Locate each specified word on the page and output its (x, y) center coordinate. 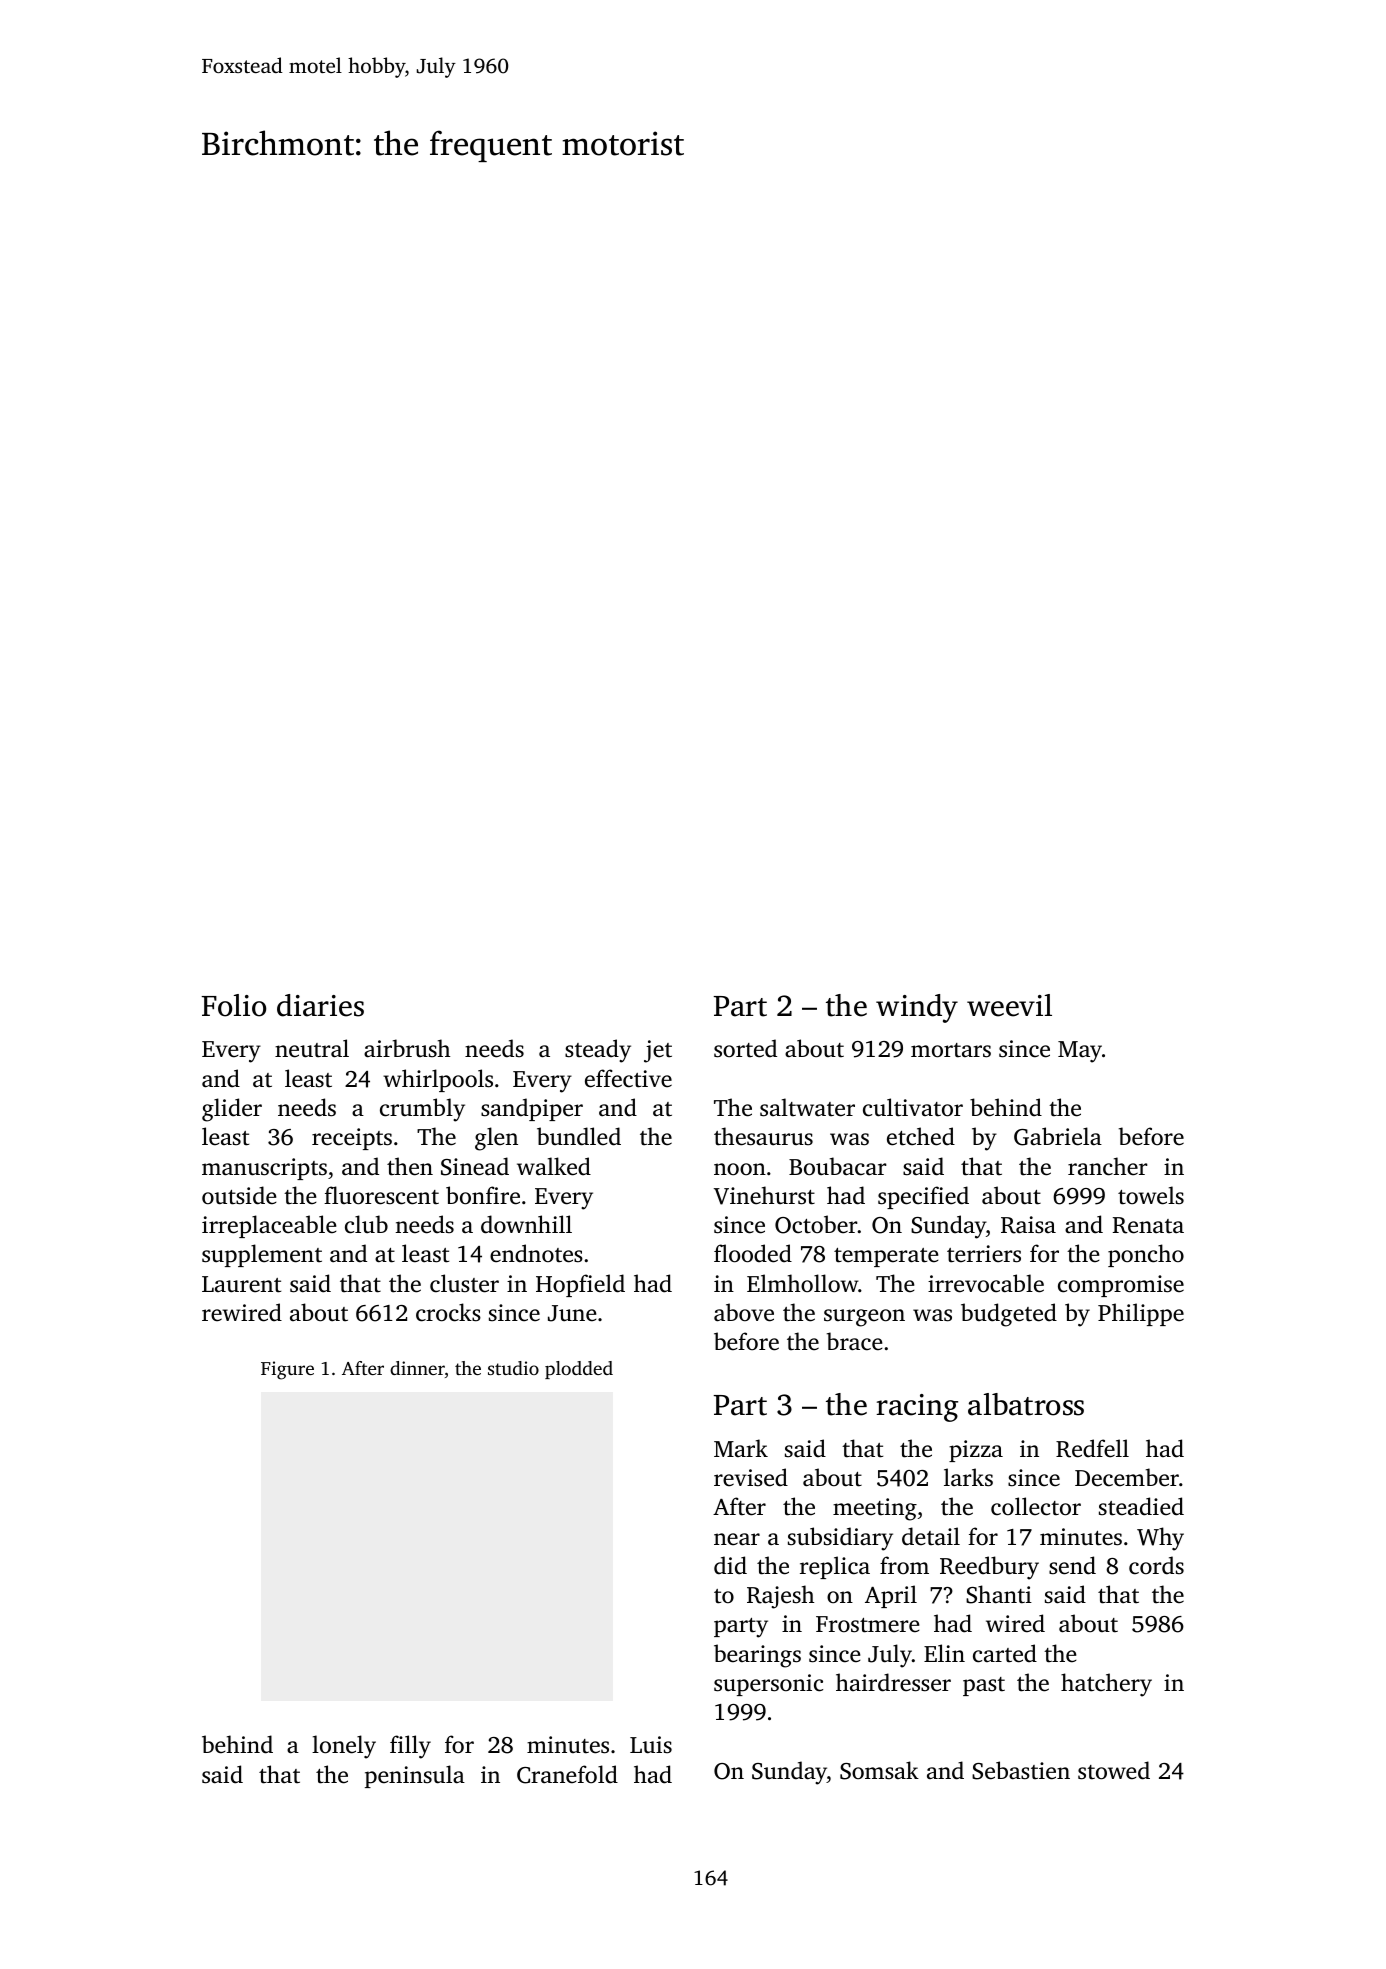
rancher (1108, 1166)
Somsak (879, 1770)
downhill (526, 1224)
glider (232, 1110)
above (744, 1312)
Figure (287, 1370)
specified (923, 1197)
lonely (344, 1747)
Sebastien (1021, 1770)
